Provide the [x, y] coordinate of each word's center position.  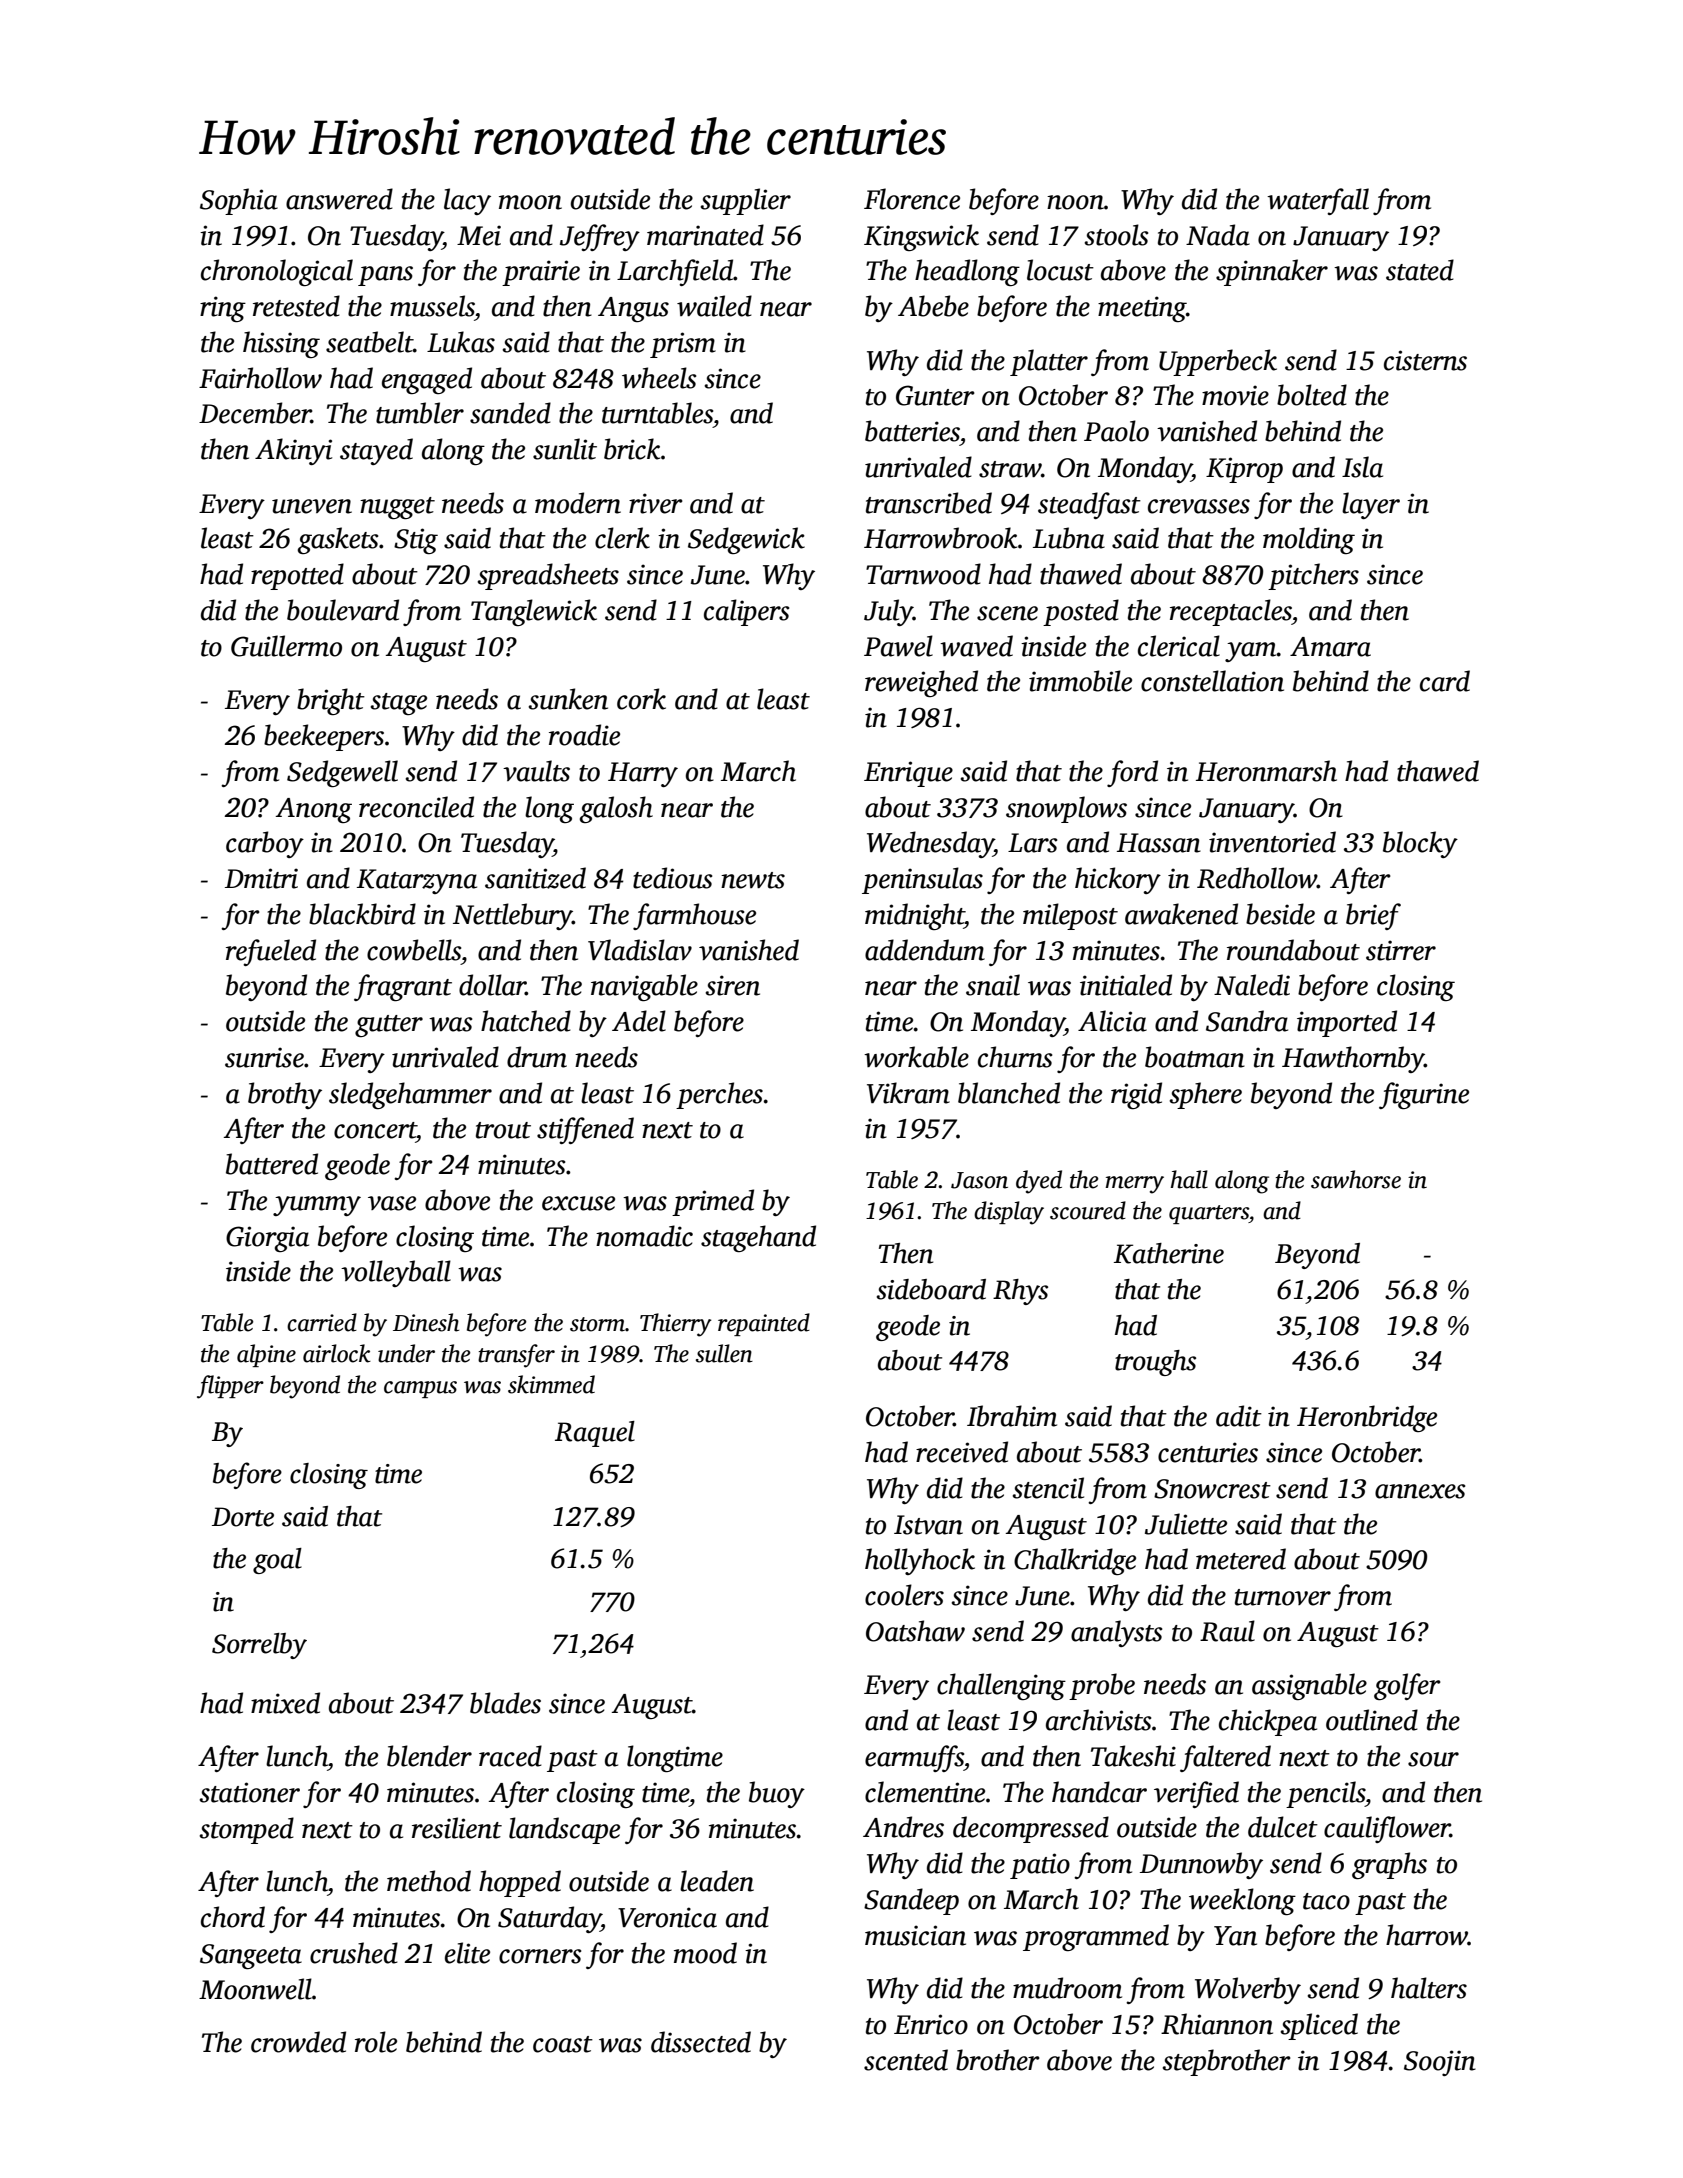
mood [705, 1953]
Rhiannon [1217, 2024]
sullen [724, 1353]
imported [1347, 1023]
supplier [745, 201]
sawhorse [1356, 1179]
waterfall [1318, 201]
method [429, 1881]
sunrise [264, 1057]
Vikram [908, 1093]
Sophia [239, 201]
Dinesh [426, 1322]
